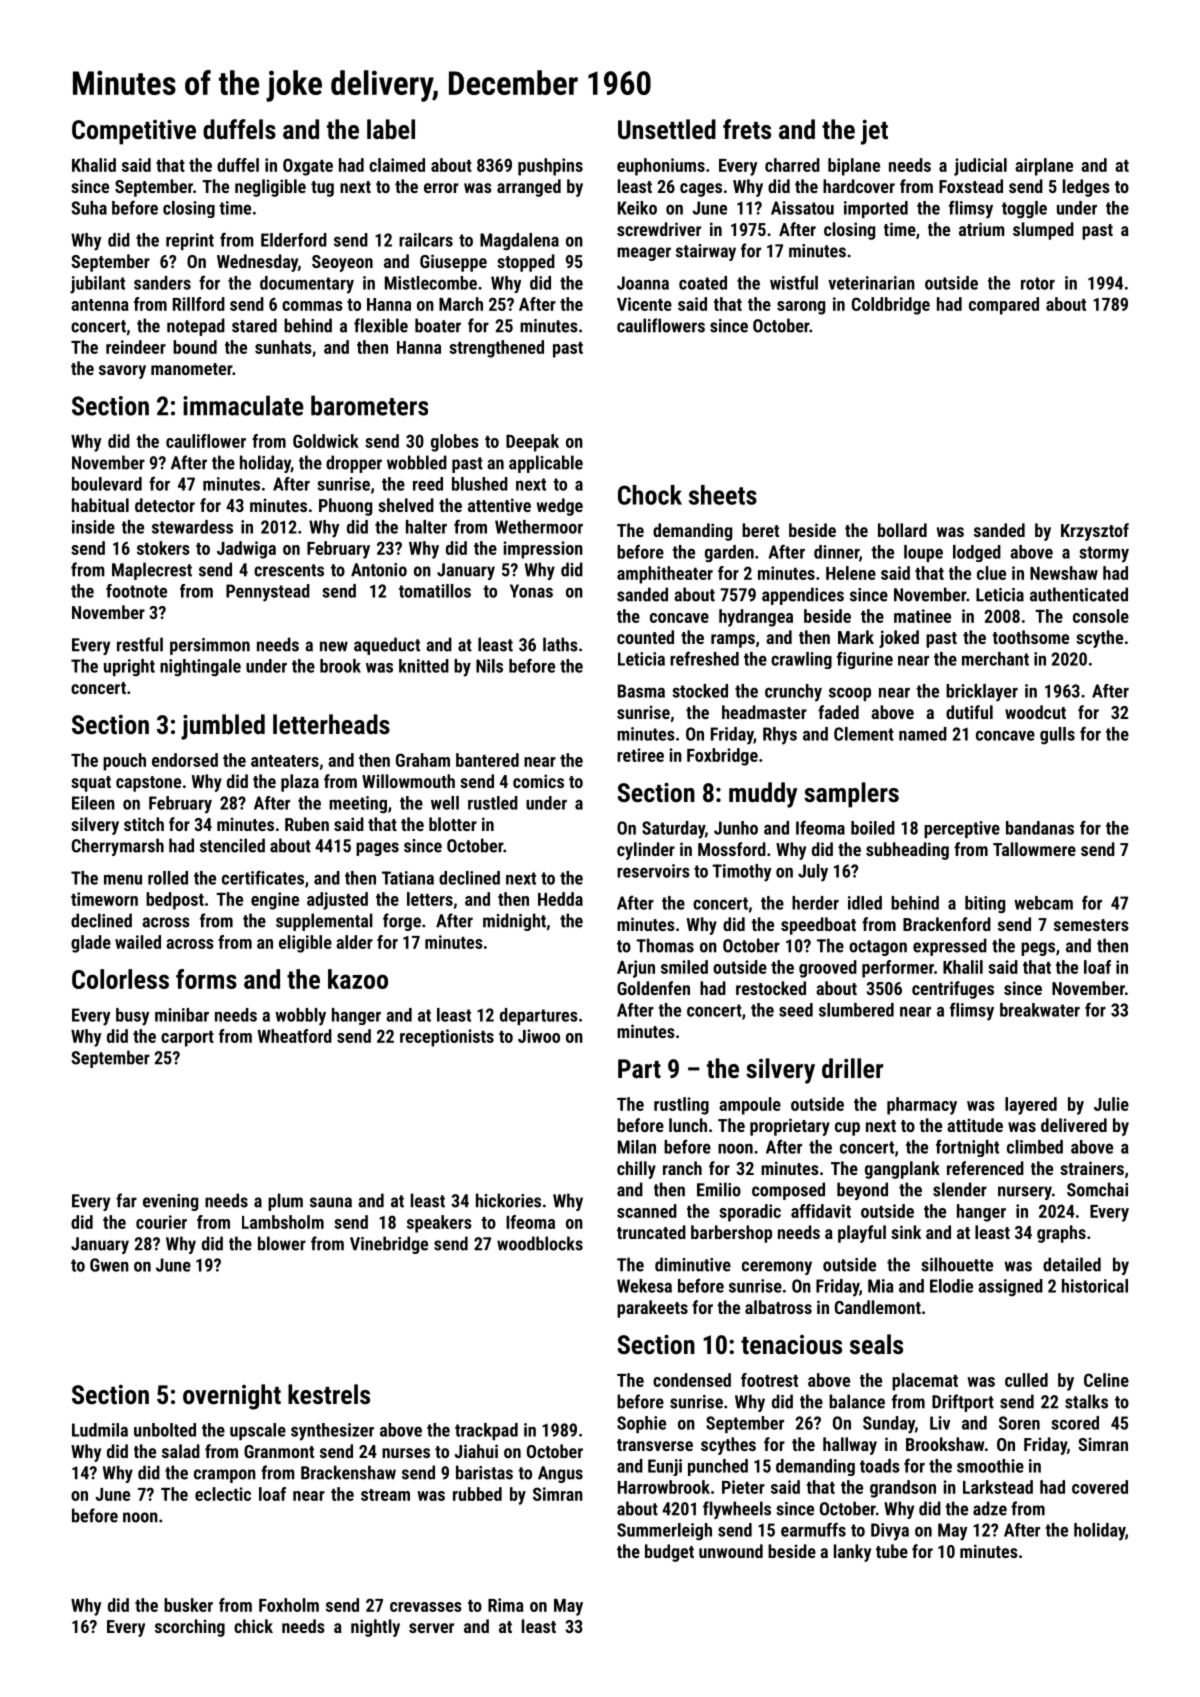  What do you see at coordinates (190, 1628) in the document?
I see `scorching` at bounding box center [190, 1628].
